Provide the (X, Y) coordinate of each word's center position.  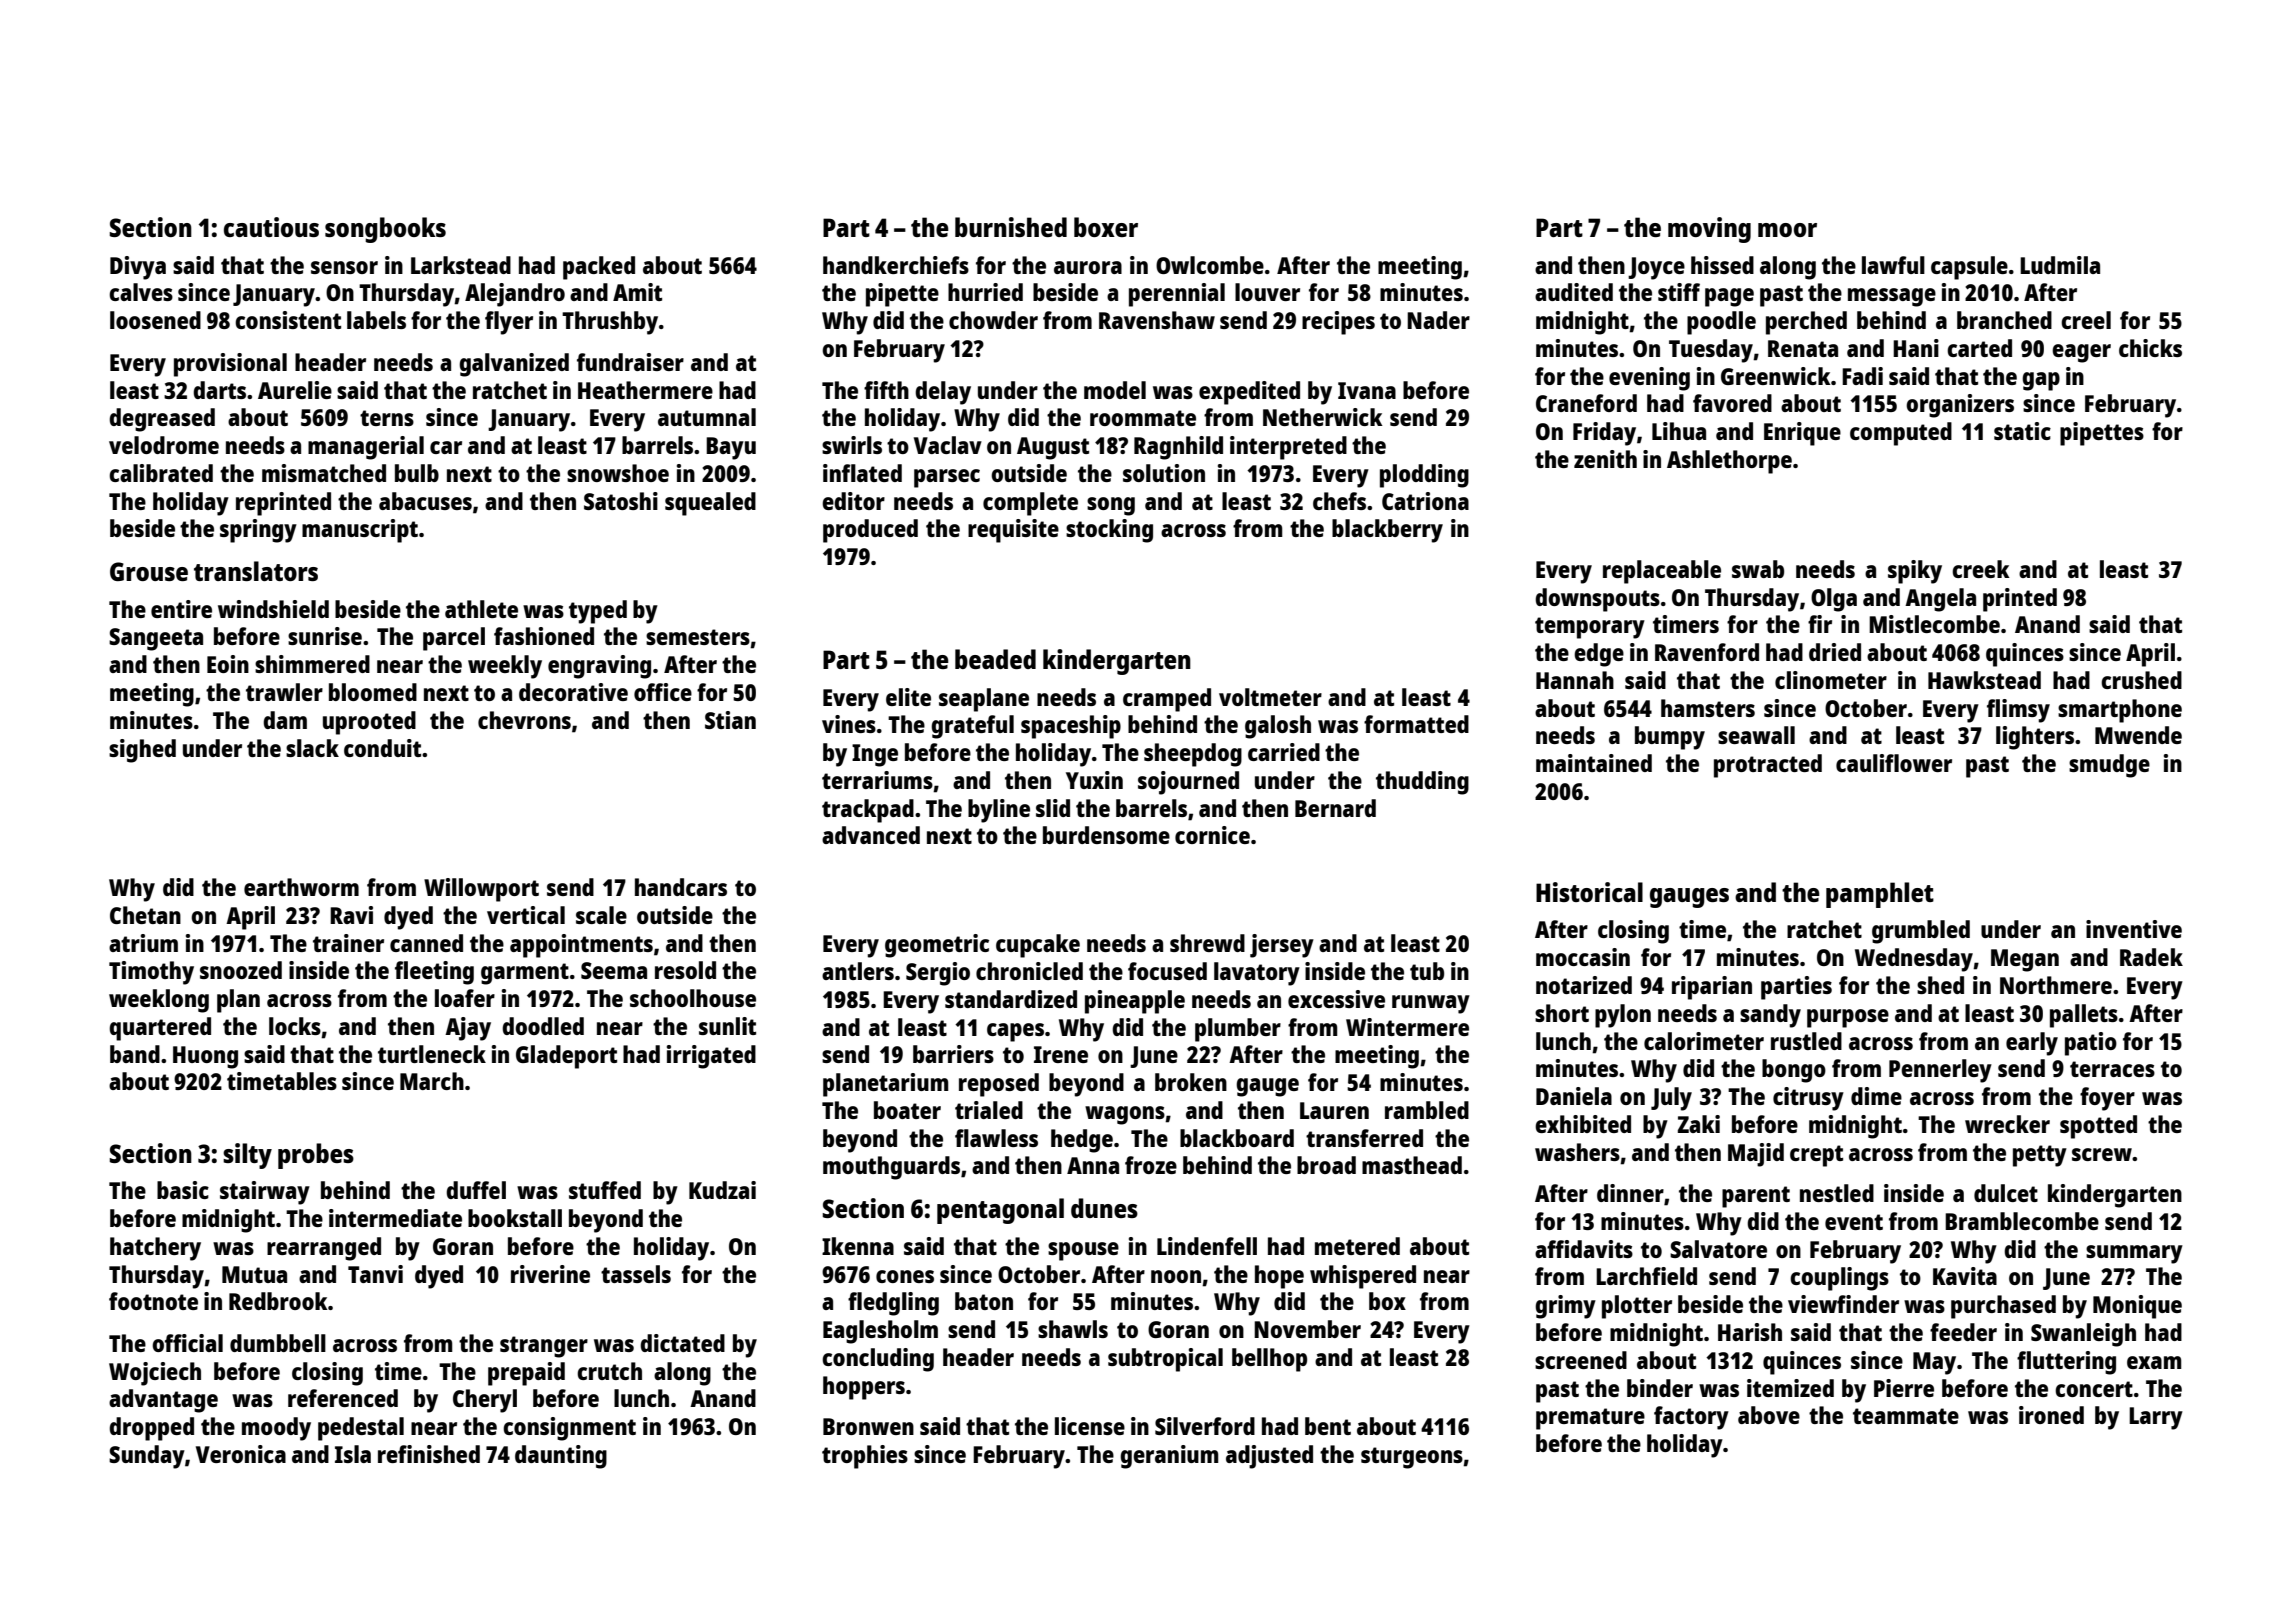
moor (1787, 230)
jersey (1282, 946)
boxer (1106, 227)
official (187, 1343)
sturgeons (1412, 1458)
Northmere (2056, 985)
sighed (142, 751)
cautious (271, 227)
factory (1691, 1418)
